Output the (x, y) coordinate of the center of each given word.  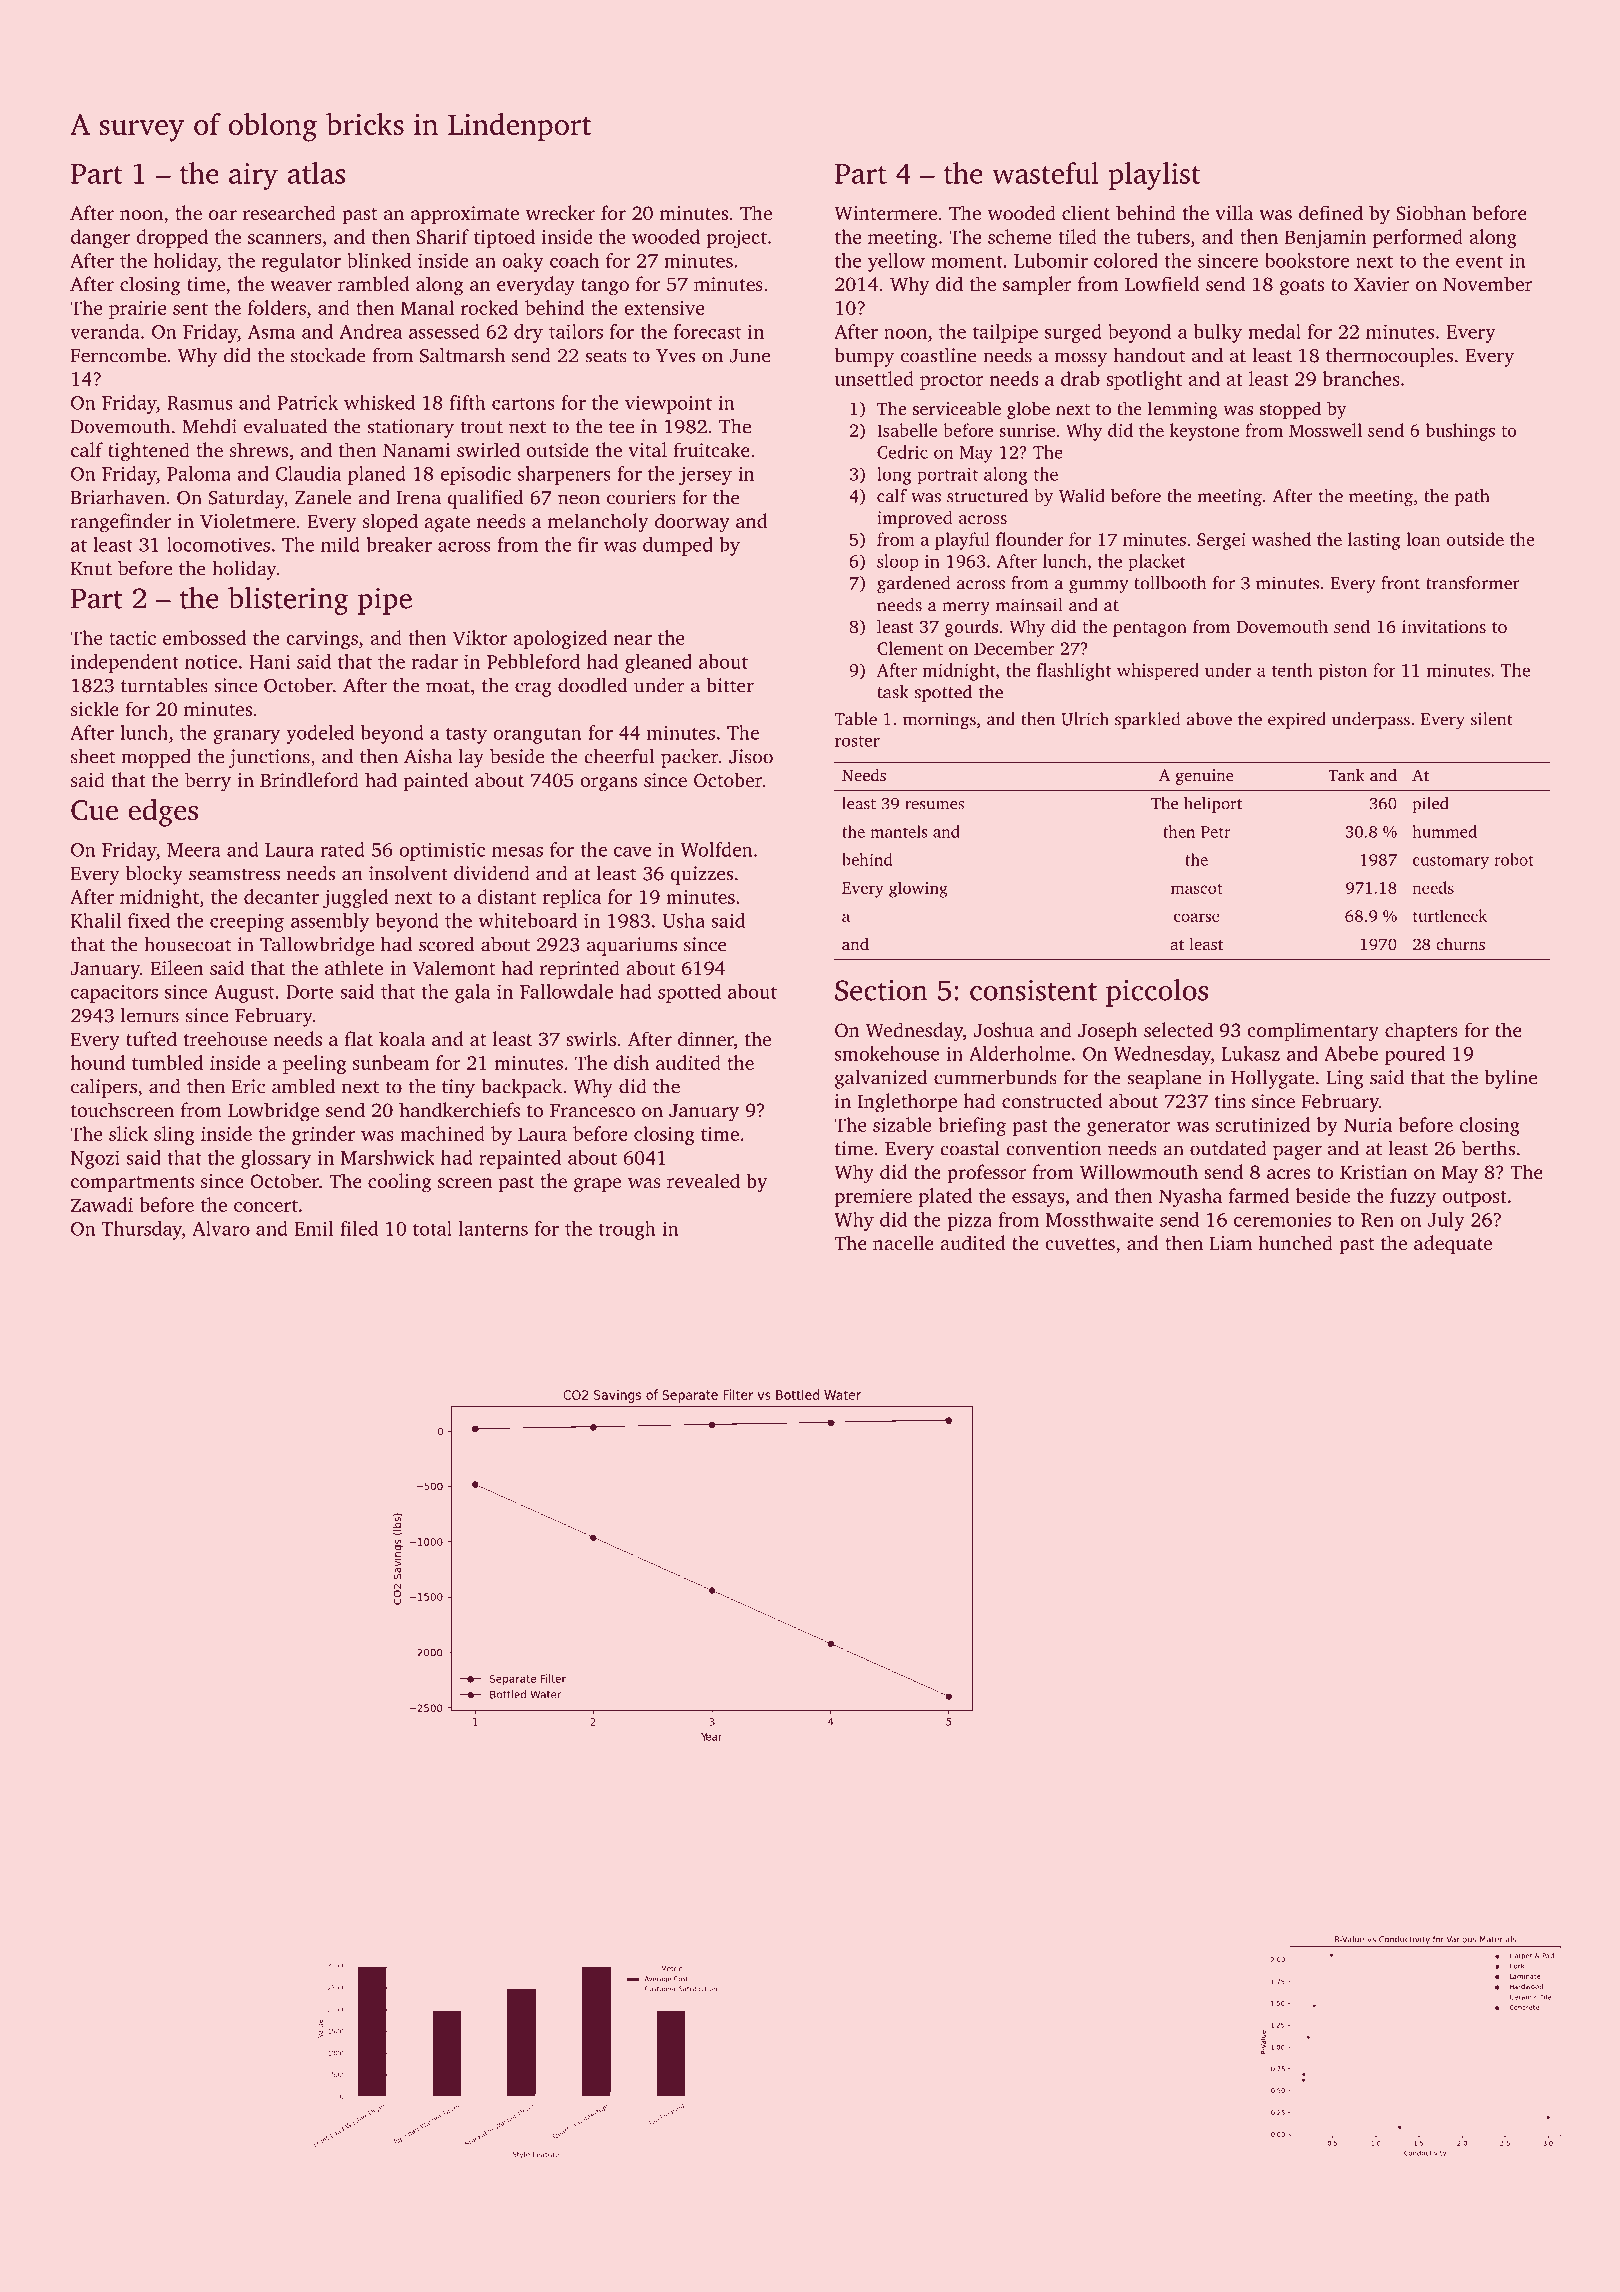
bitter (730, 685)
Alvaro (221, 1228)
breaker (399, 544)
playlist (1154, 176)
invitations (1444, 626)
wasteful (1045, 173)
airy (253, 176)
